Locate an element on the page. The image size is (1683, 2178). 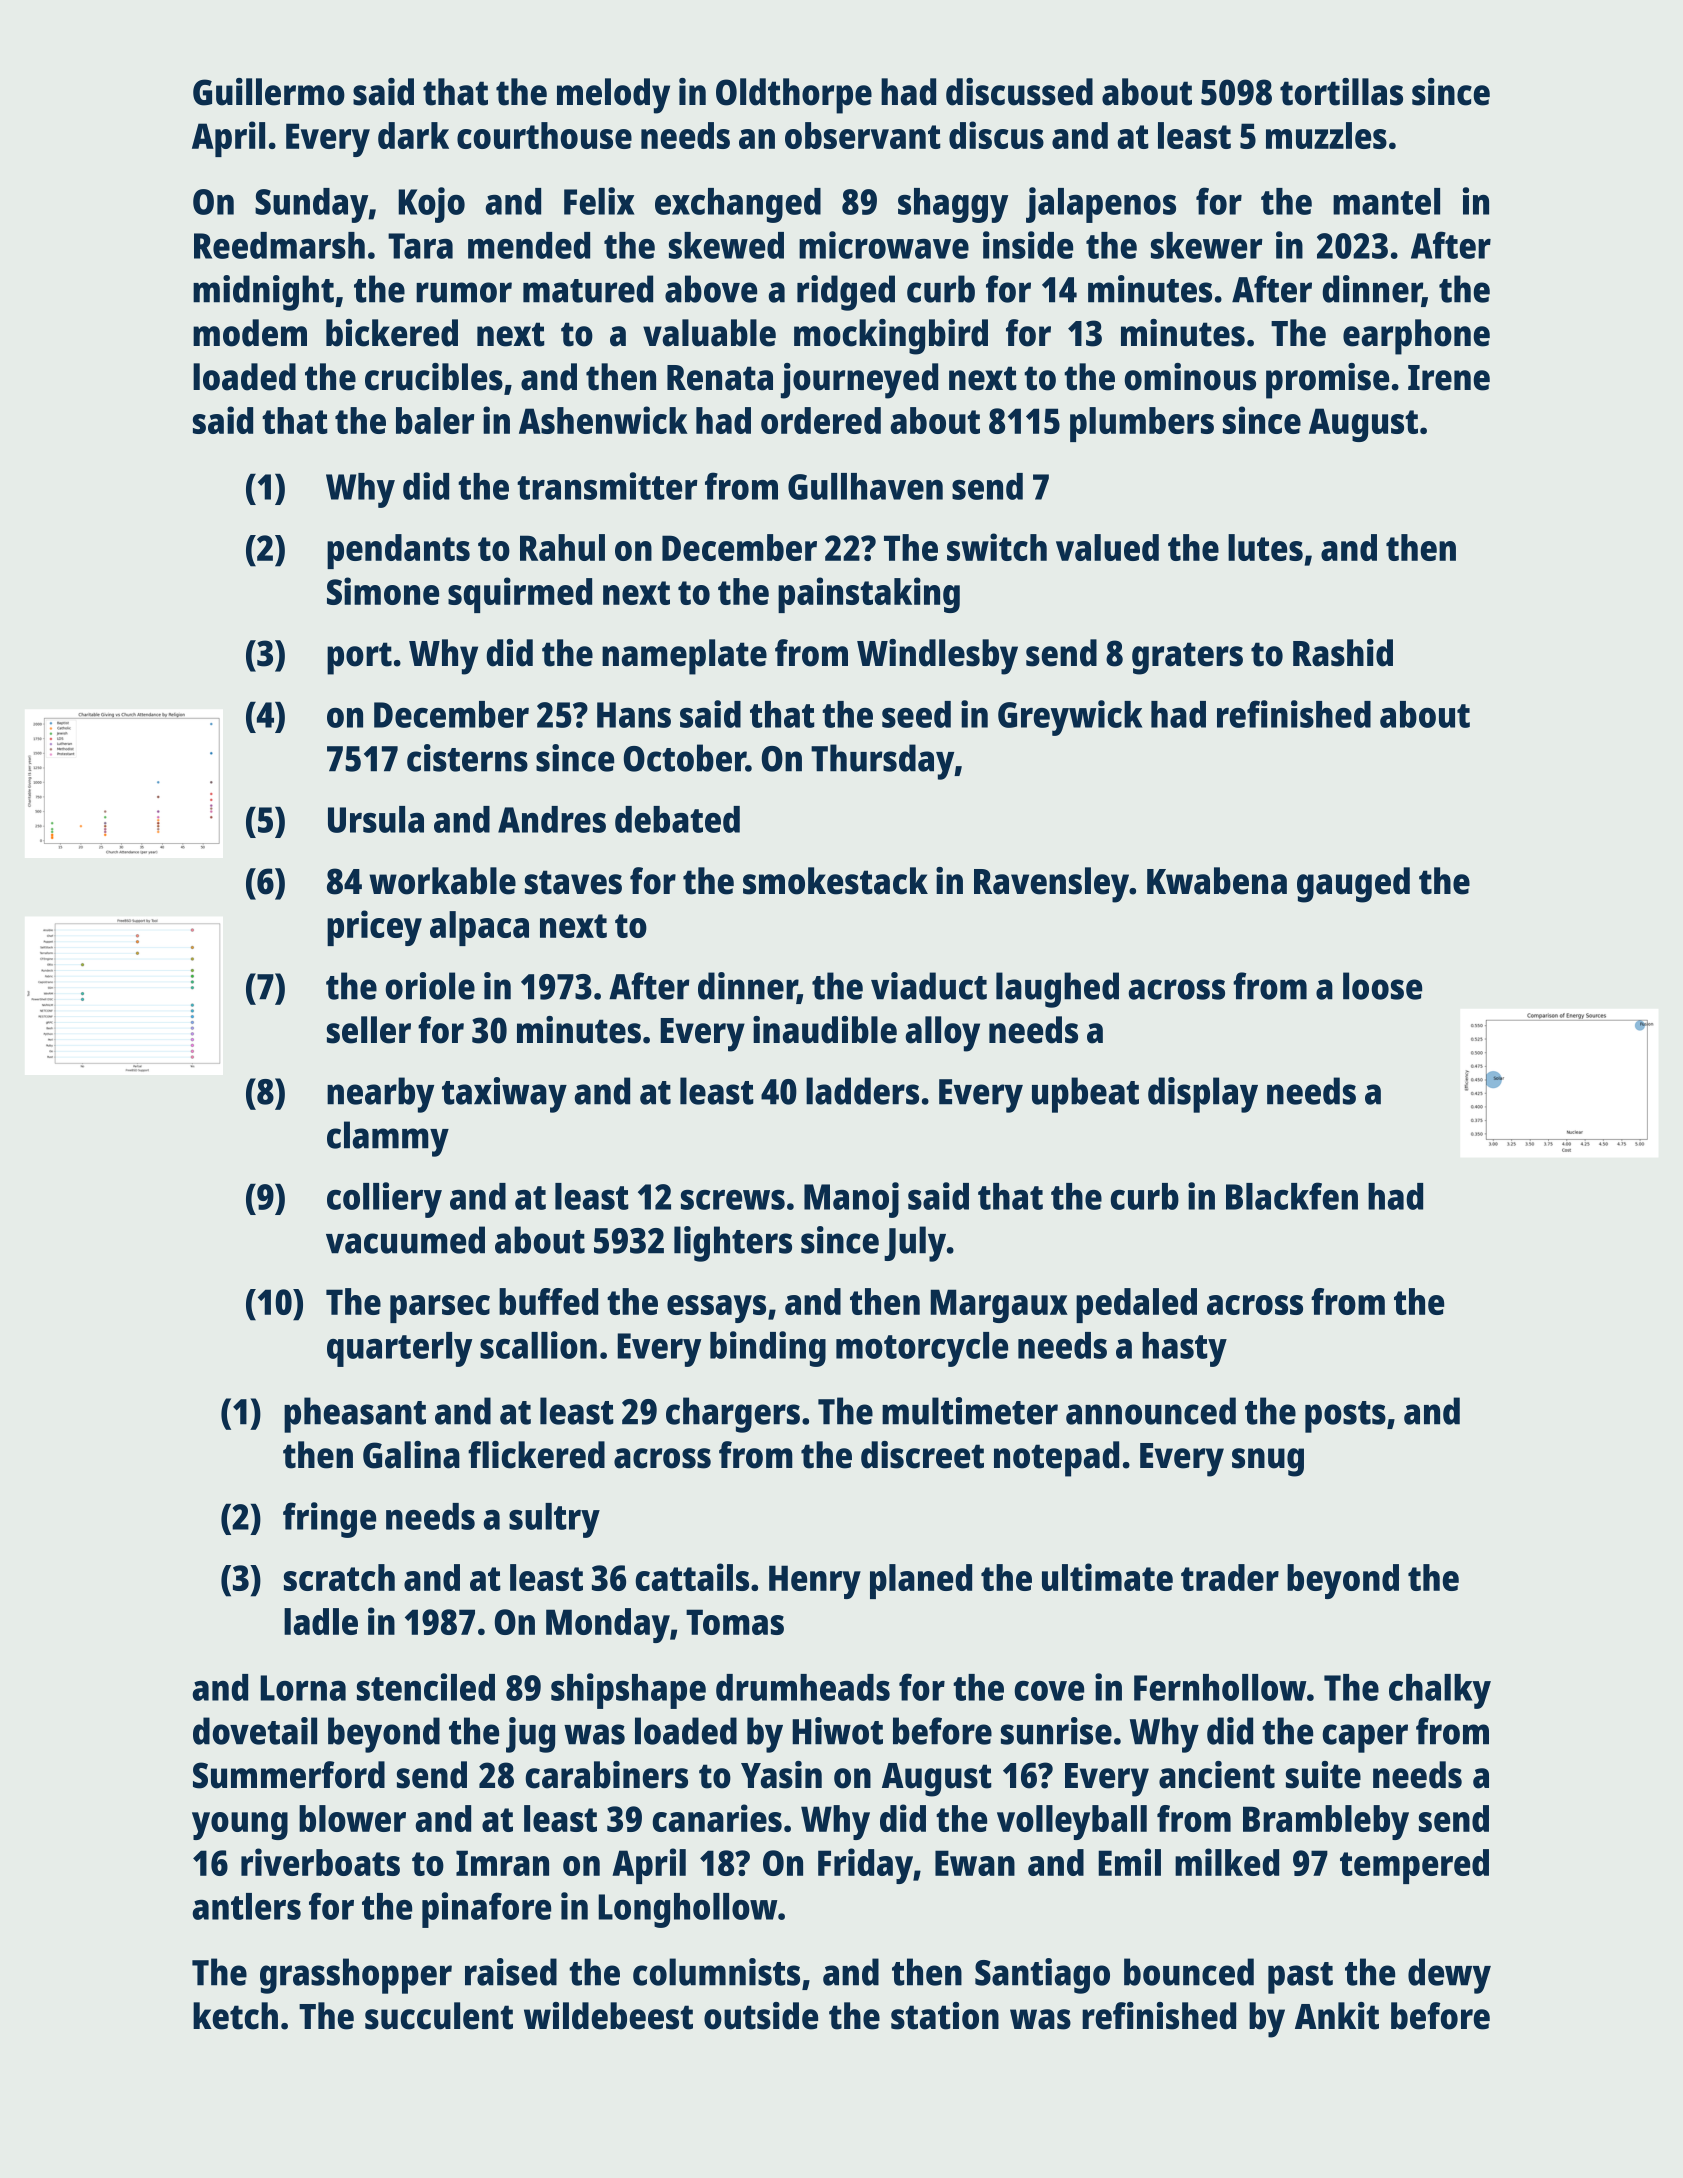
outside is located at coordinates (761, 2016).
